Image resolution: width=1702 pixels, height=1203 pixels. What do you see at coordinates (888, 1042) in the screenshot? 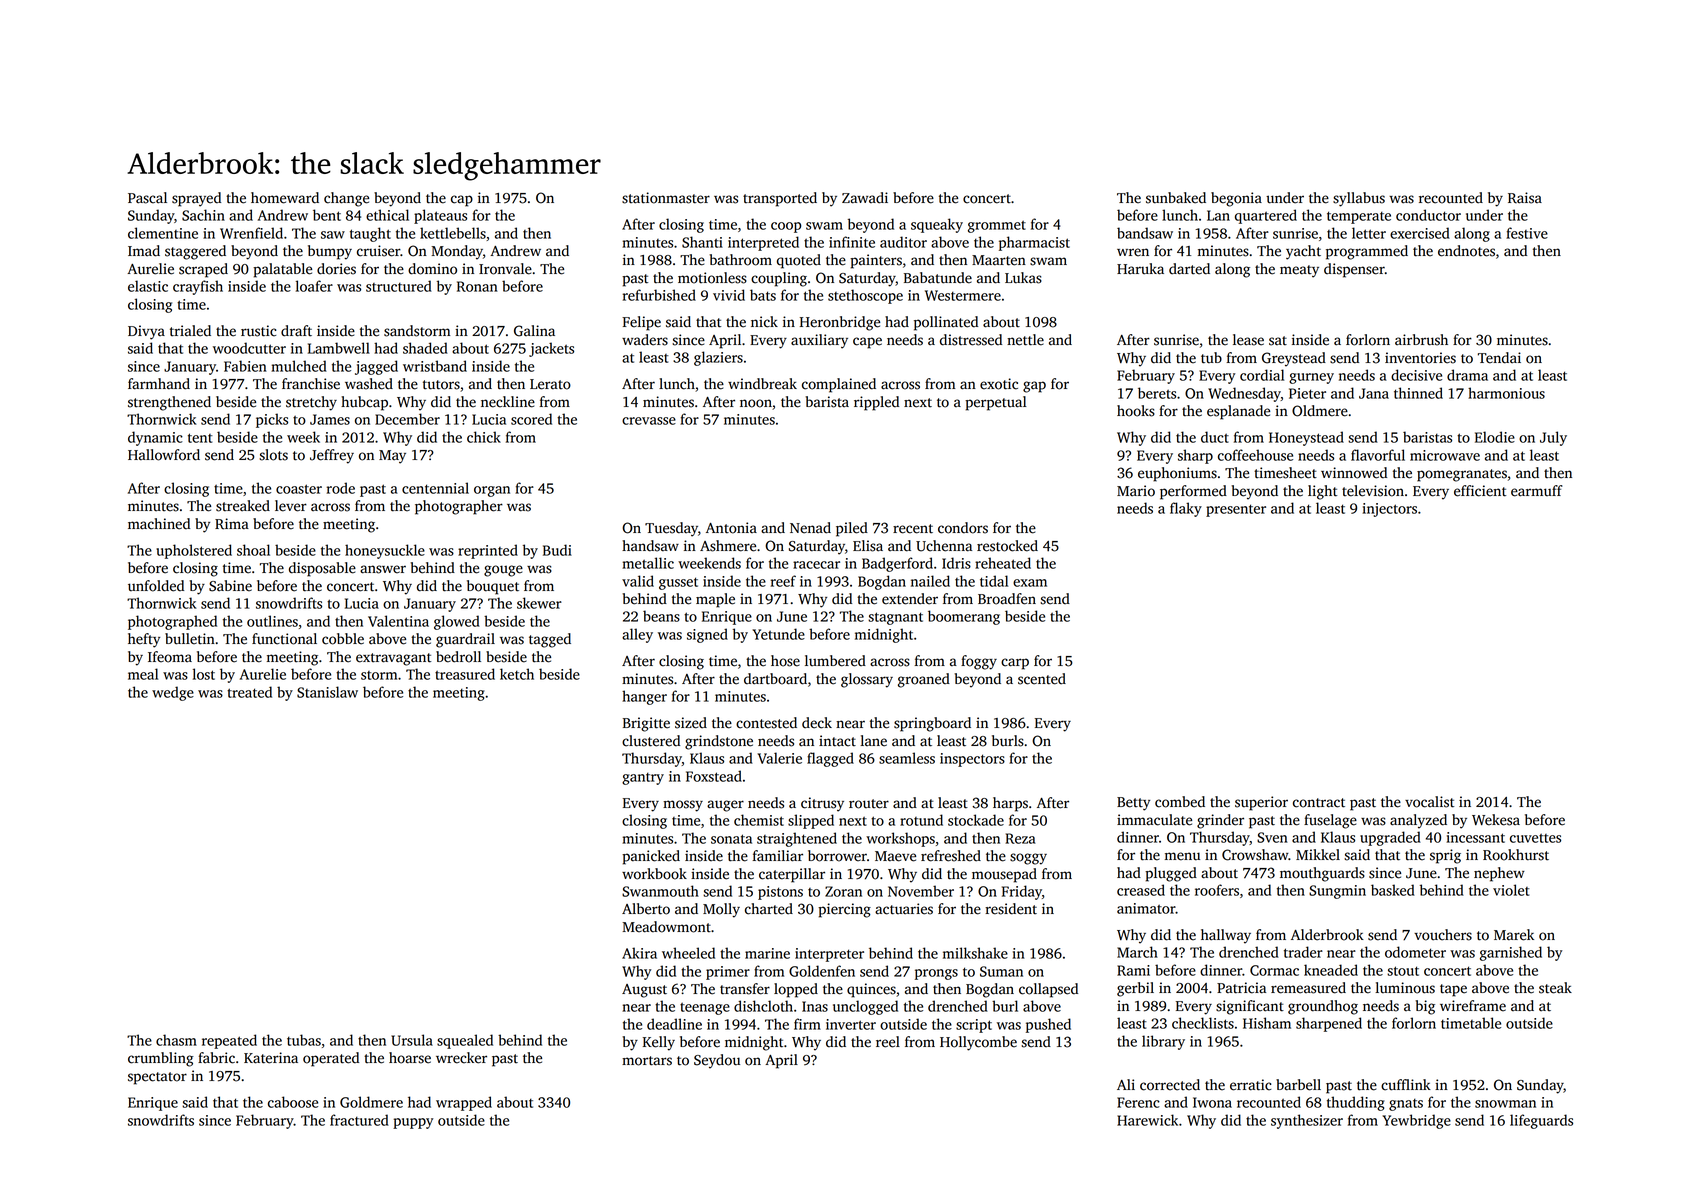
I see `reel` at bounding box center [888, 1042].
